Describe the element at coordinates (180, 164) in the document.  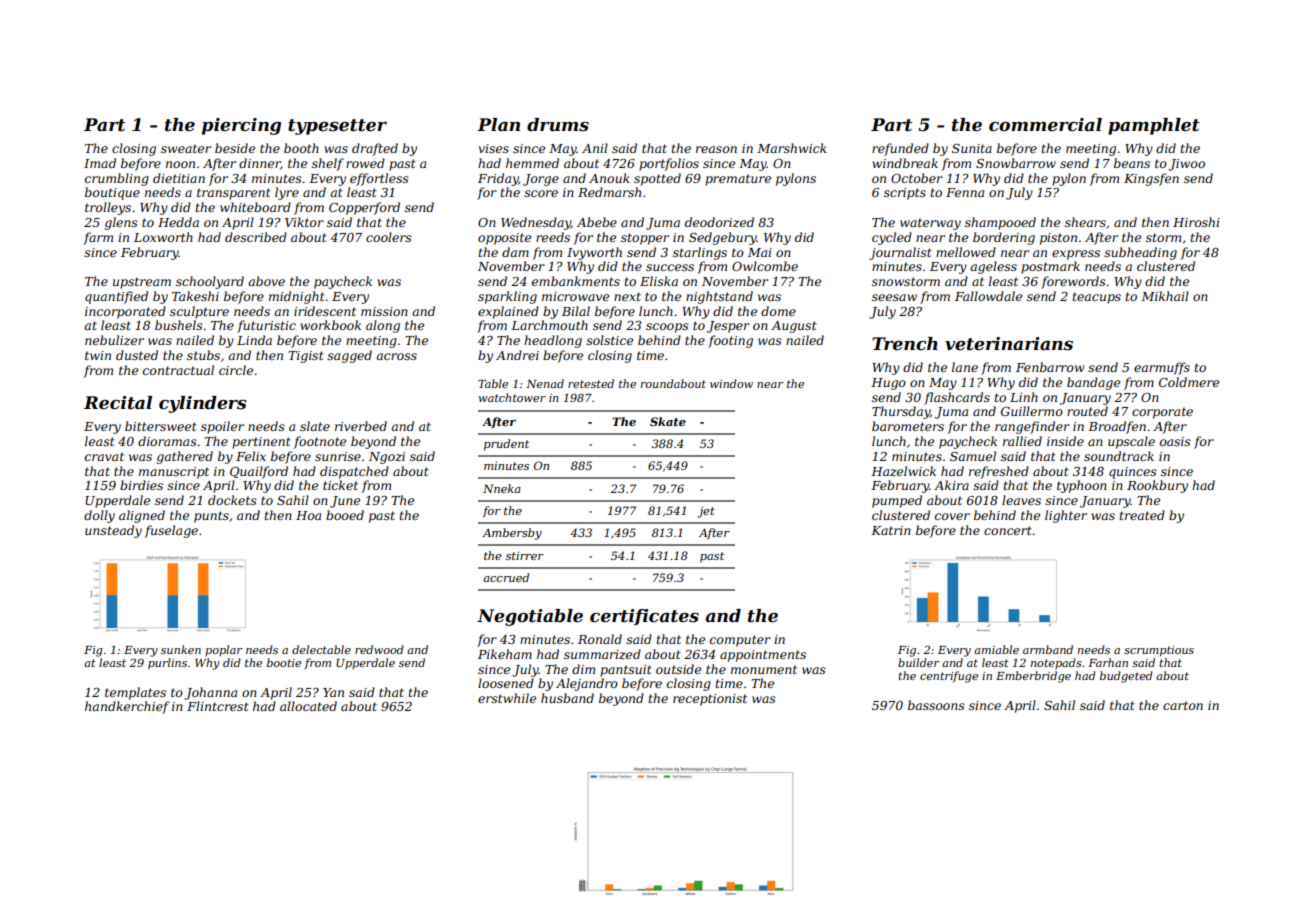
I see `noon` at that location.
